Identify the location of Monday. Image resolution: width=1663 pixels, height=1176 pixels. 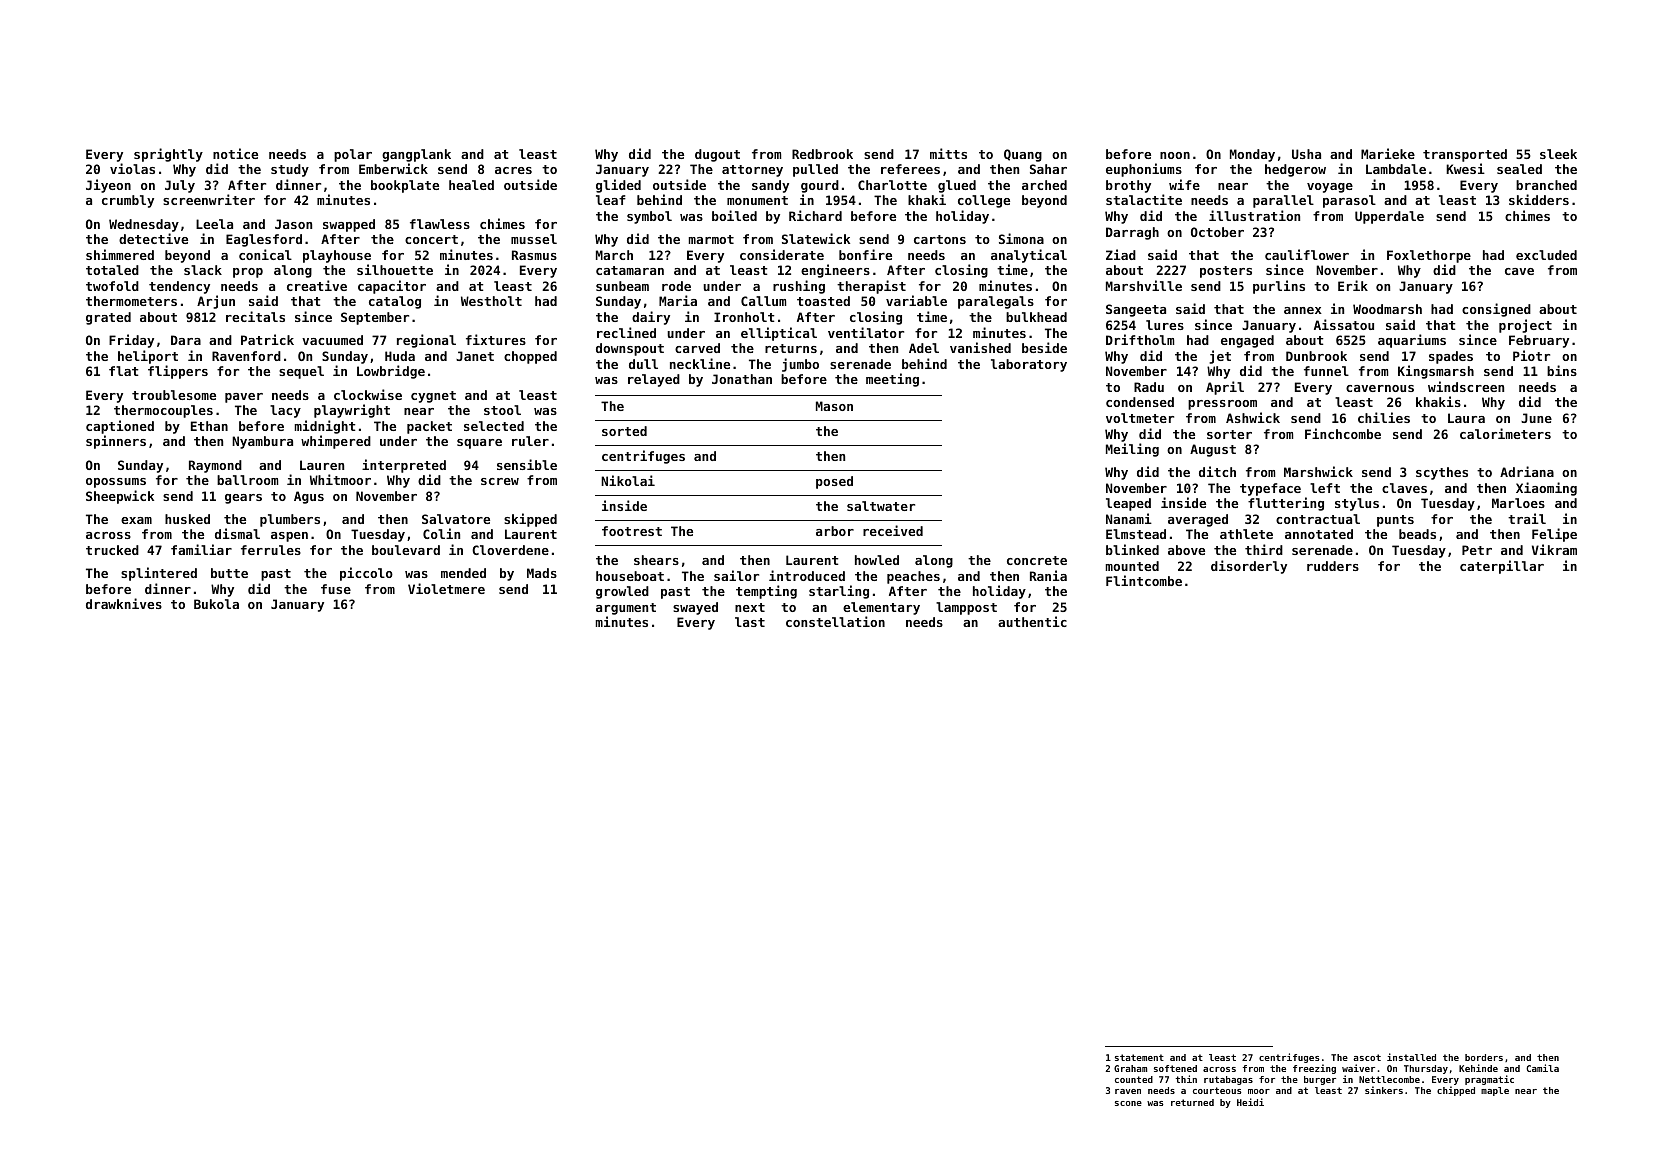
(1252, 155).
